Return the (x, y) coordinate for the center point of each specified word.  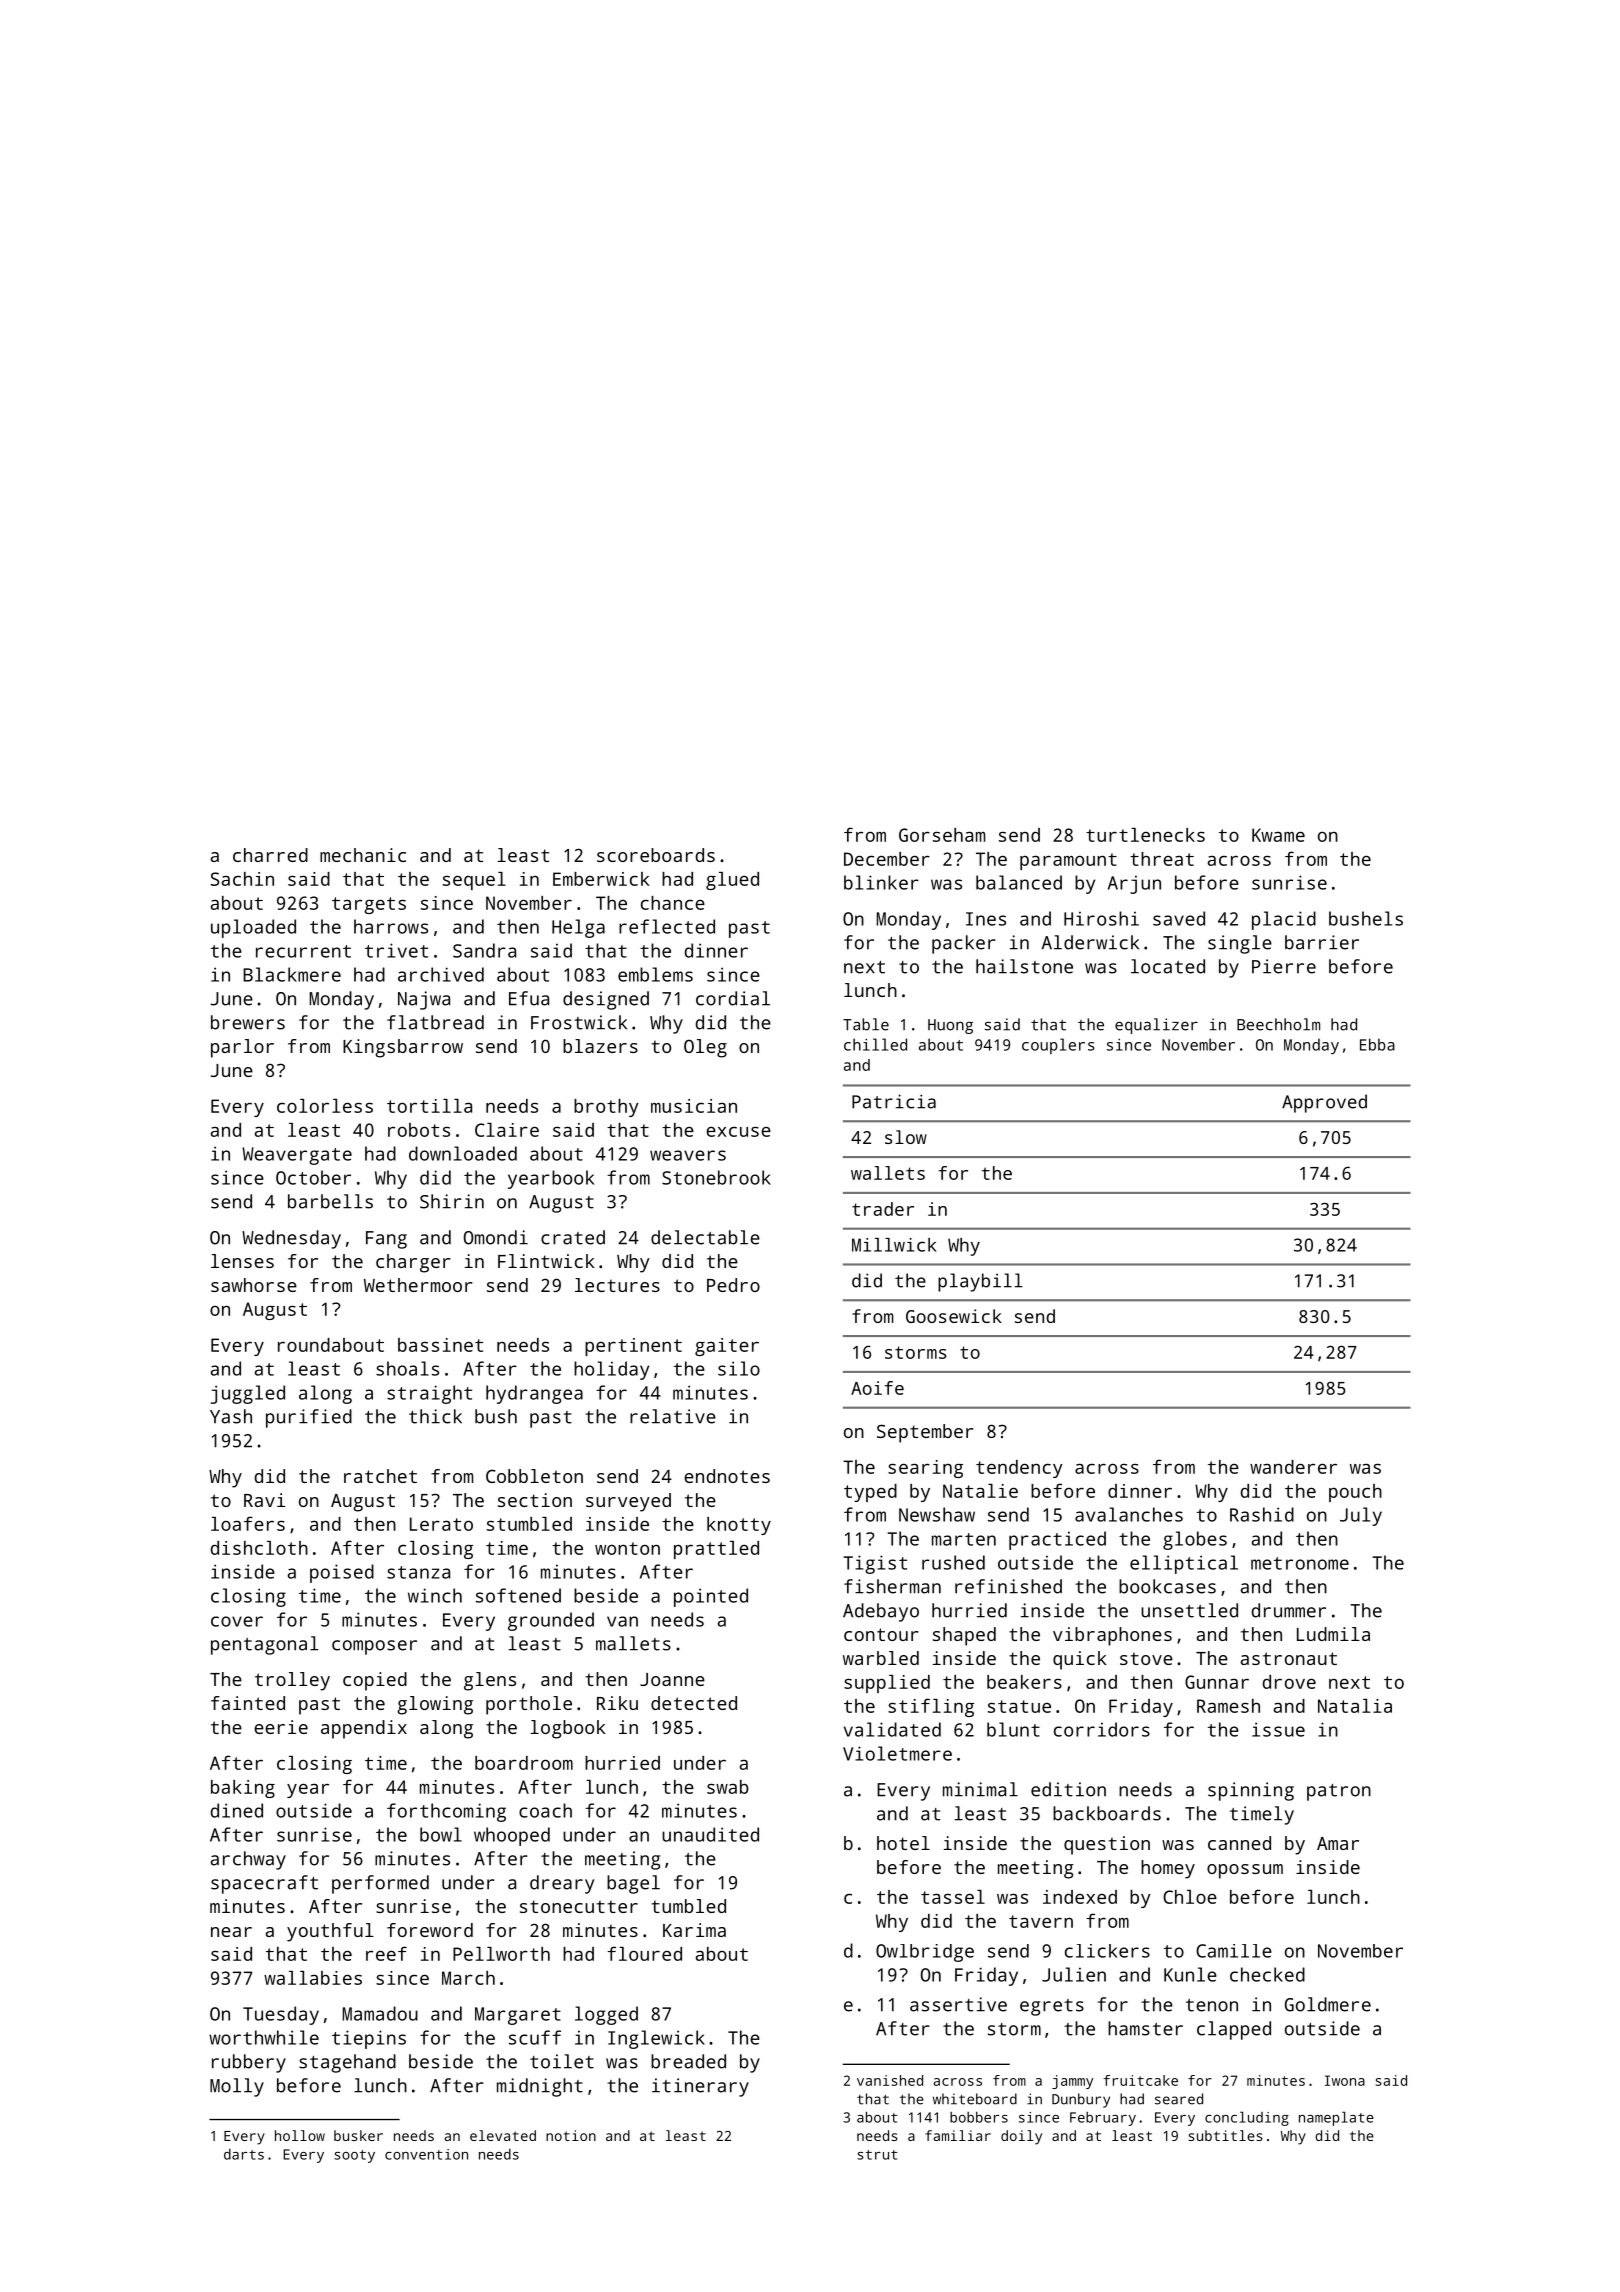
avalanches (1129, 1514)
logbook (568, 1729)
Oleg (705, 1048)
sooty (354, 2156)
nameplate (1336, 2118)
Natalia (1355, 1706)
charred (270, 855)
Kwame (1278, 835)
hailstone (1024, 966)
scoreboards (656, 855)
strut (877, 2155)
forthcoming (446, 1812)
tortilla (429, 1106)
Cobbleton (534, 1476)
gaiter (727, 1347)
